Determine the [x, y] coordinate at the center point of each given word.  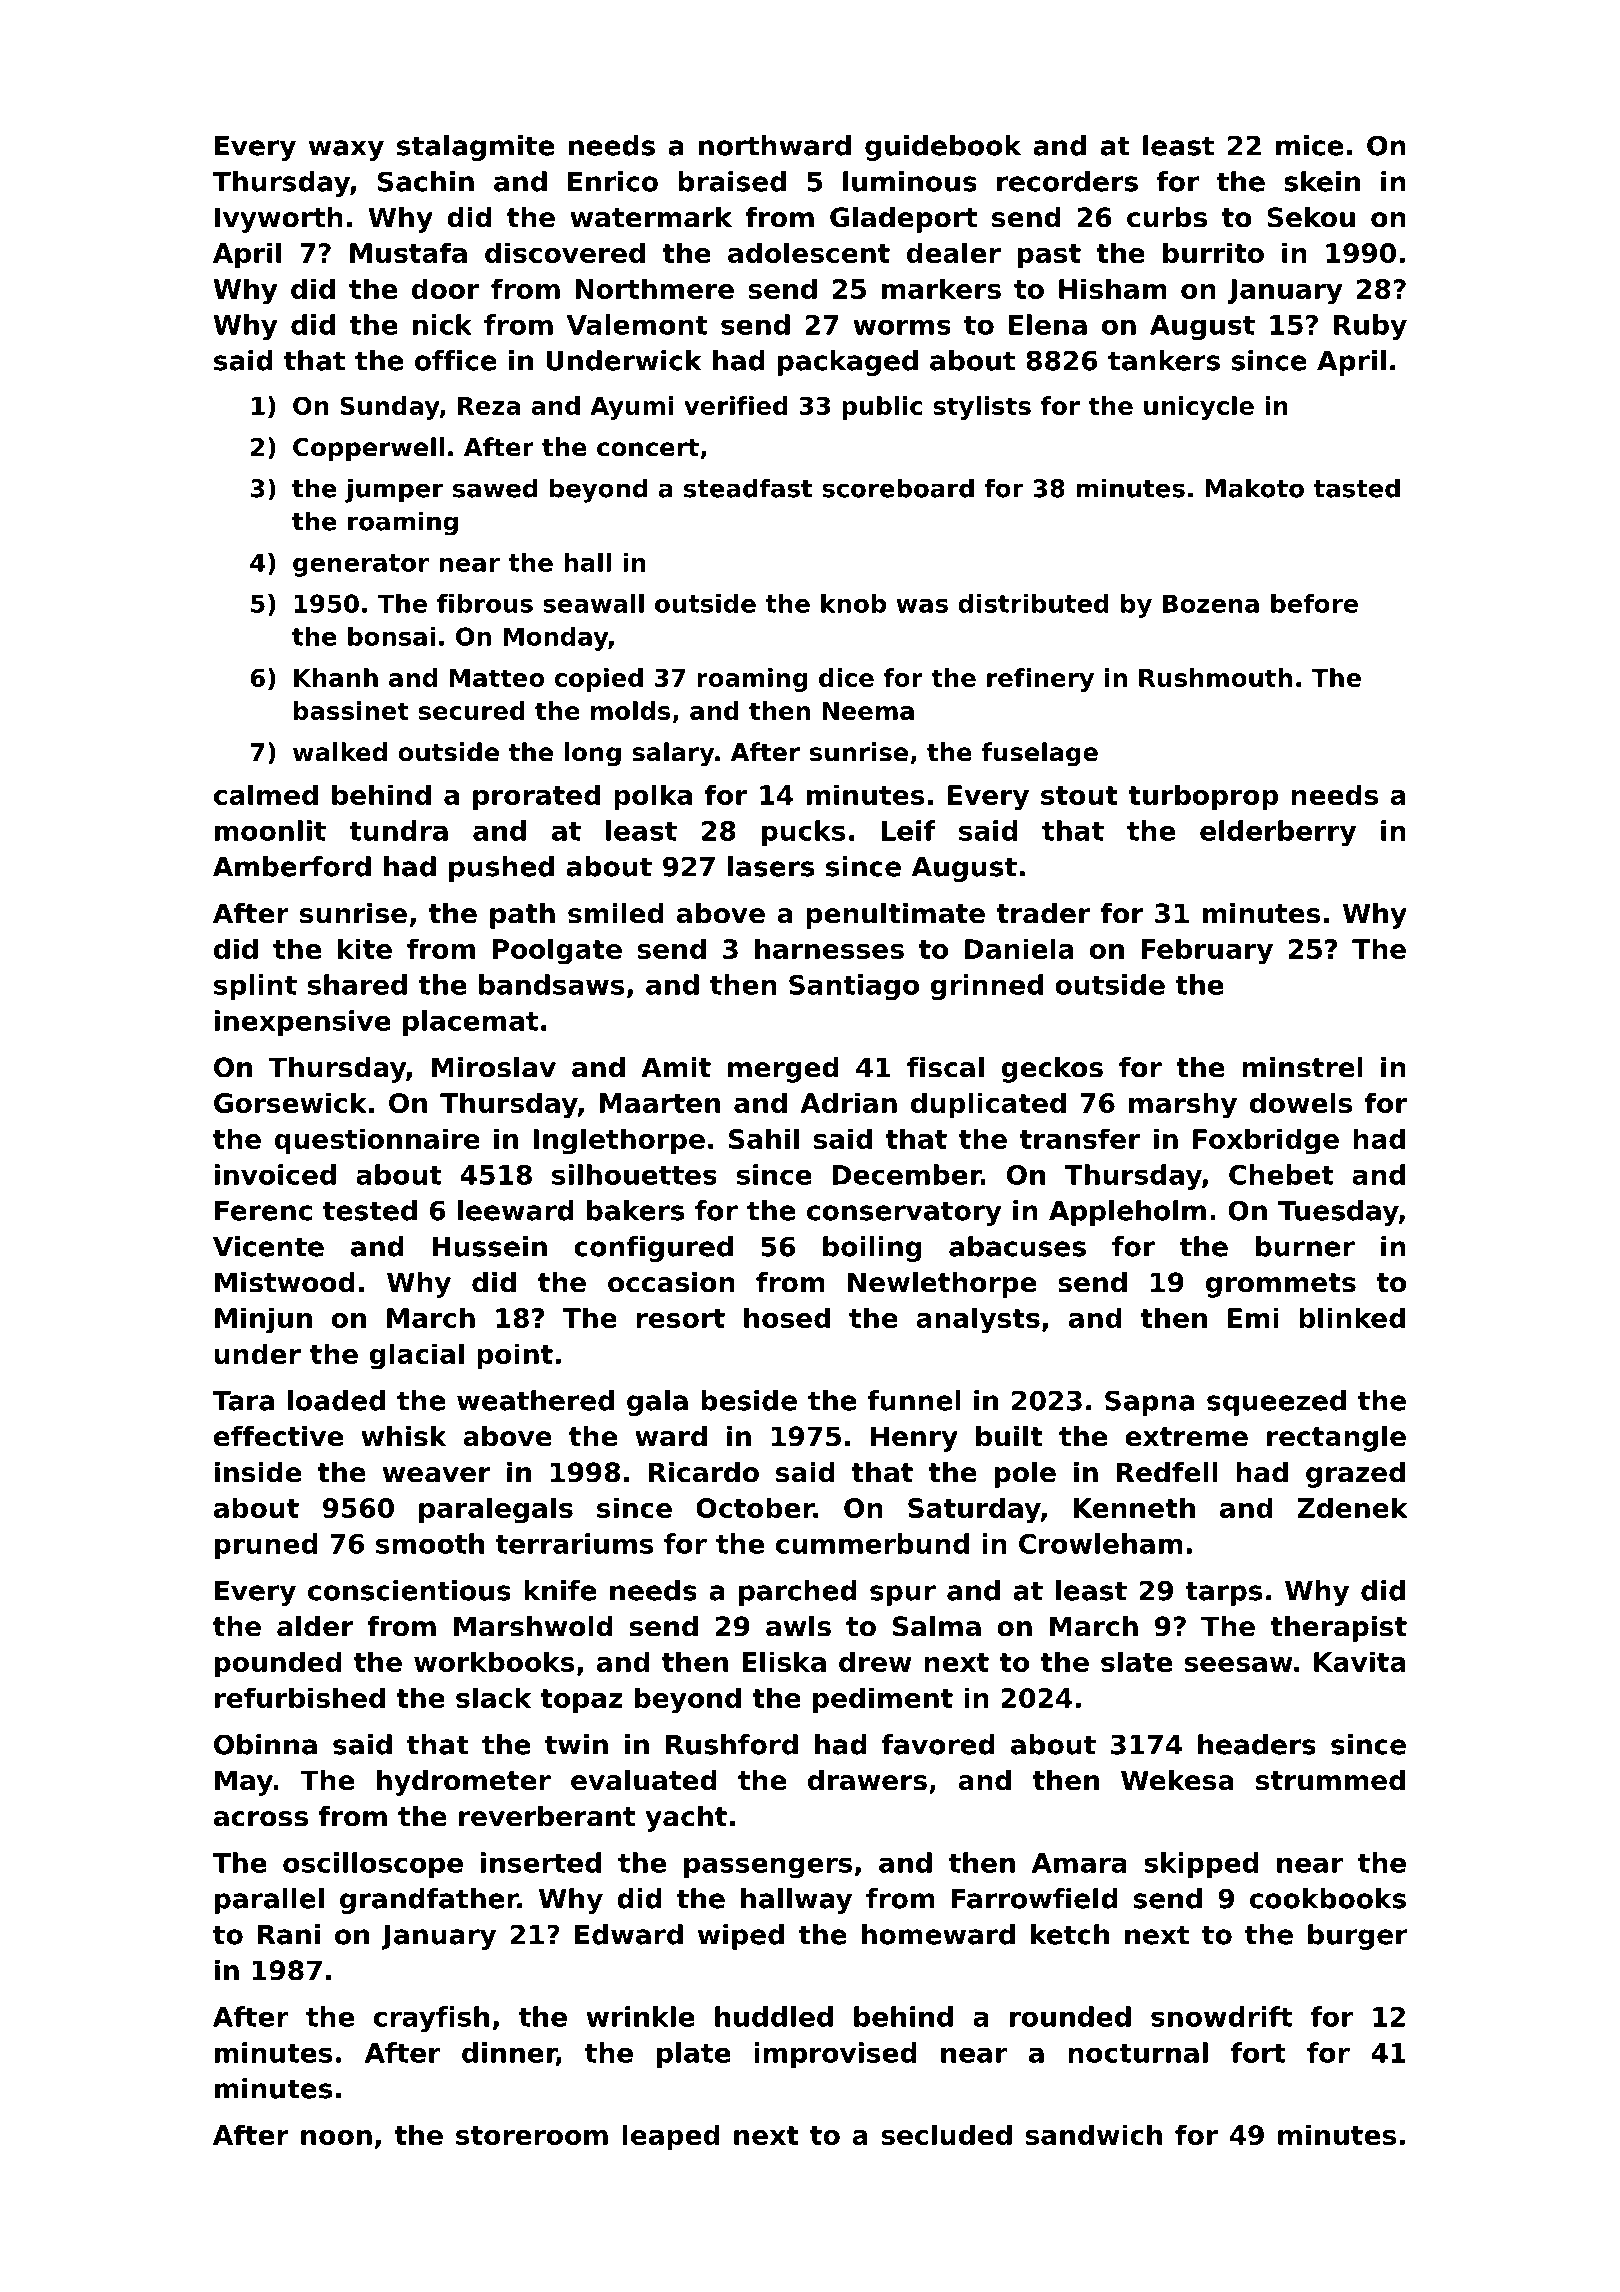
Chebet [1281, 1174]
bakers [635, 1210]
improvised [835, 2055]
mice [1309, 145]
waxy [346, 150]
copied [599, 680]
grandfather [429, 1901]
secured [472, 710]
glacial [416, 1356]
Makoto [1254, 488]
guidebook [943, 148]
